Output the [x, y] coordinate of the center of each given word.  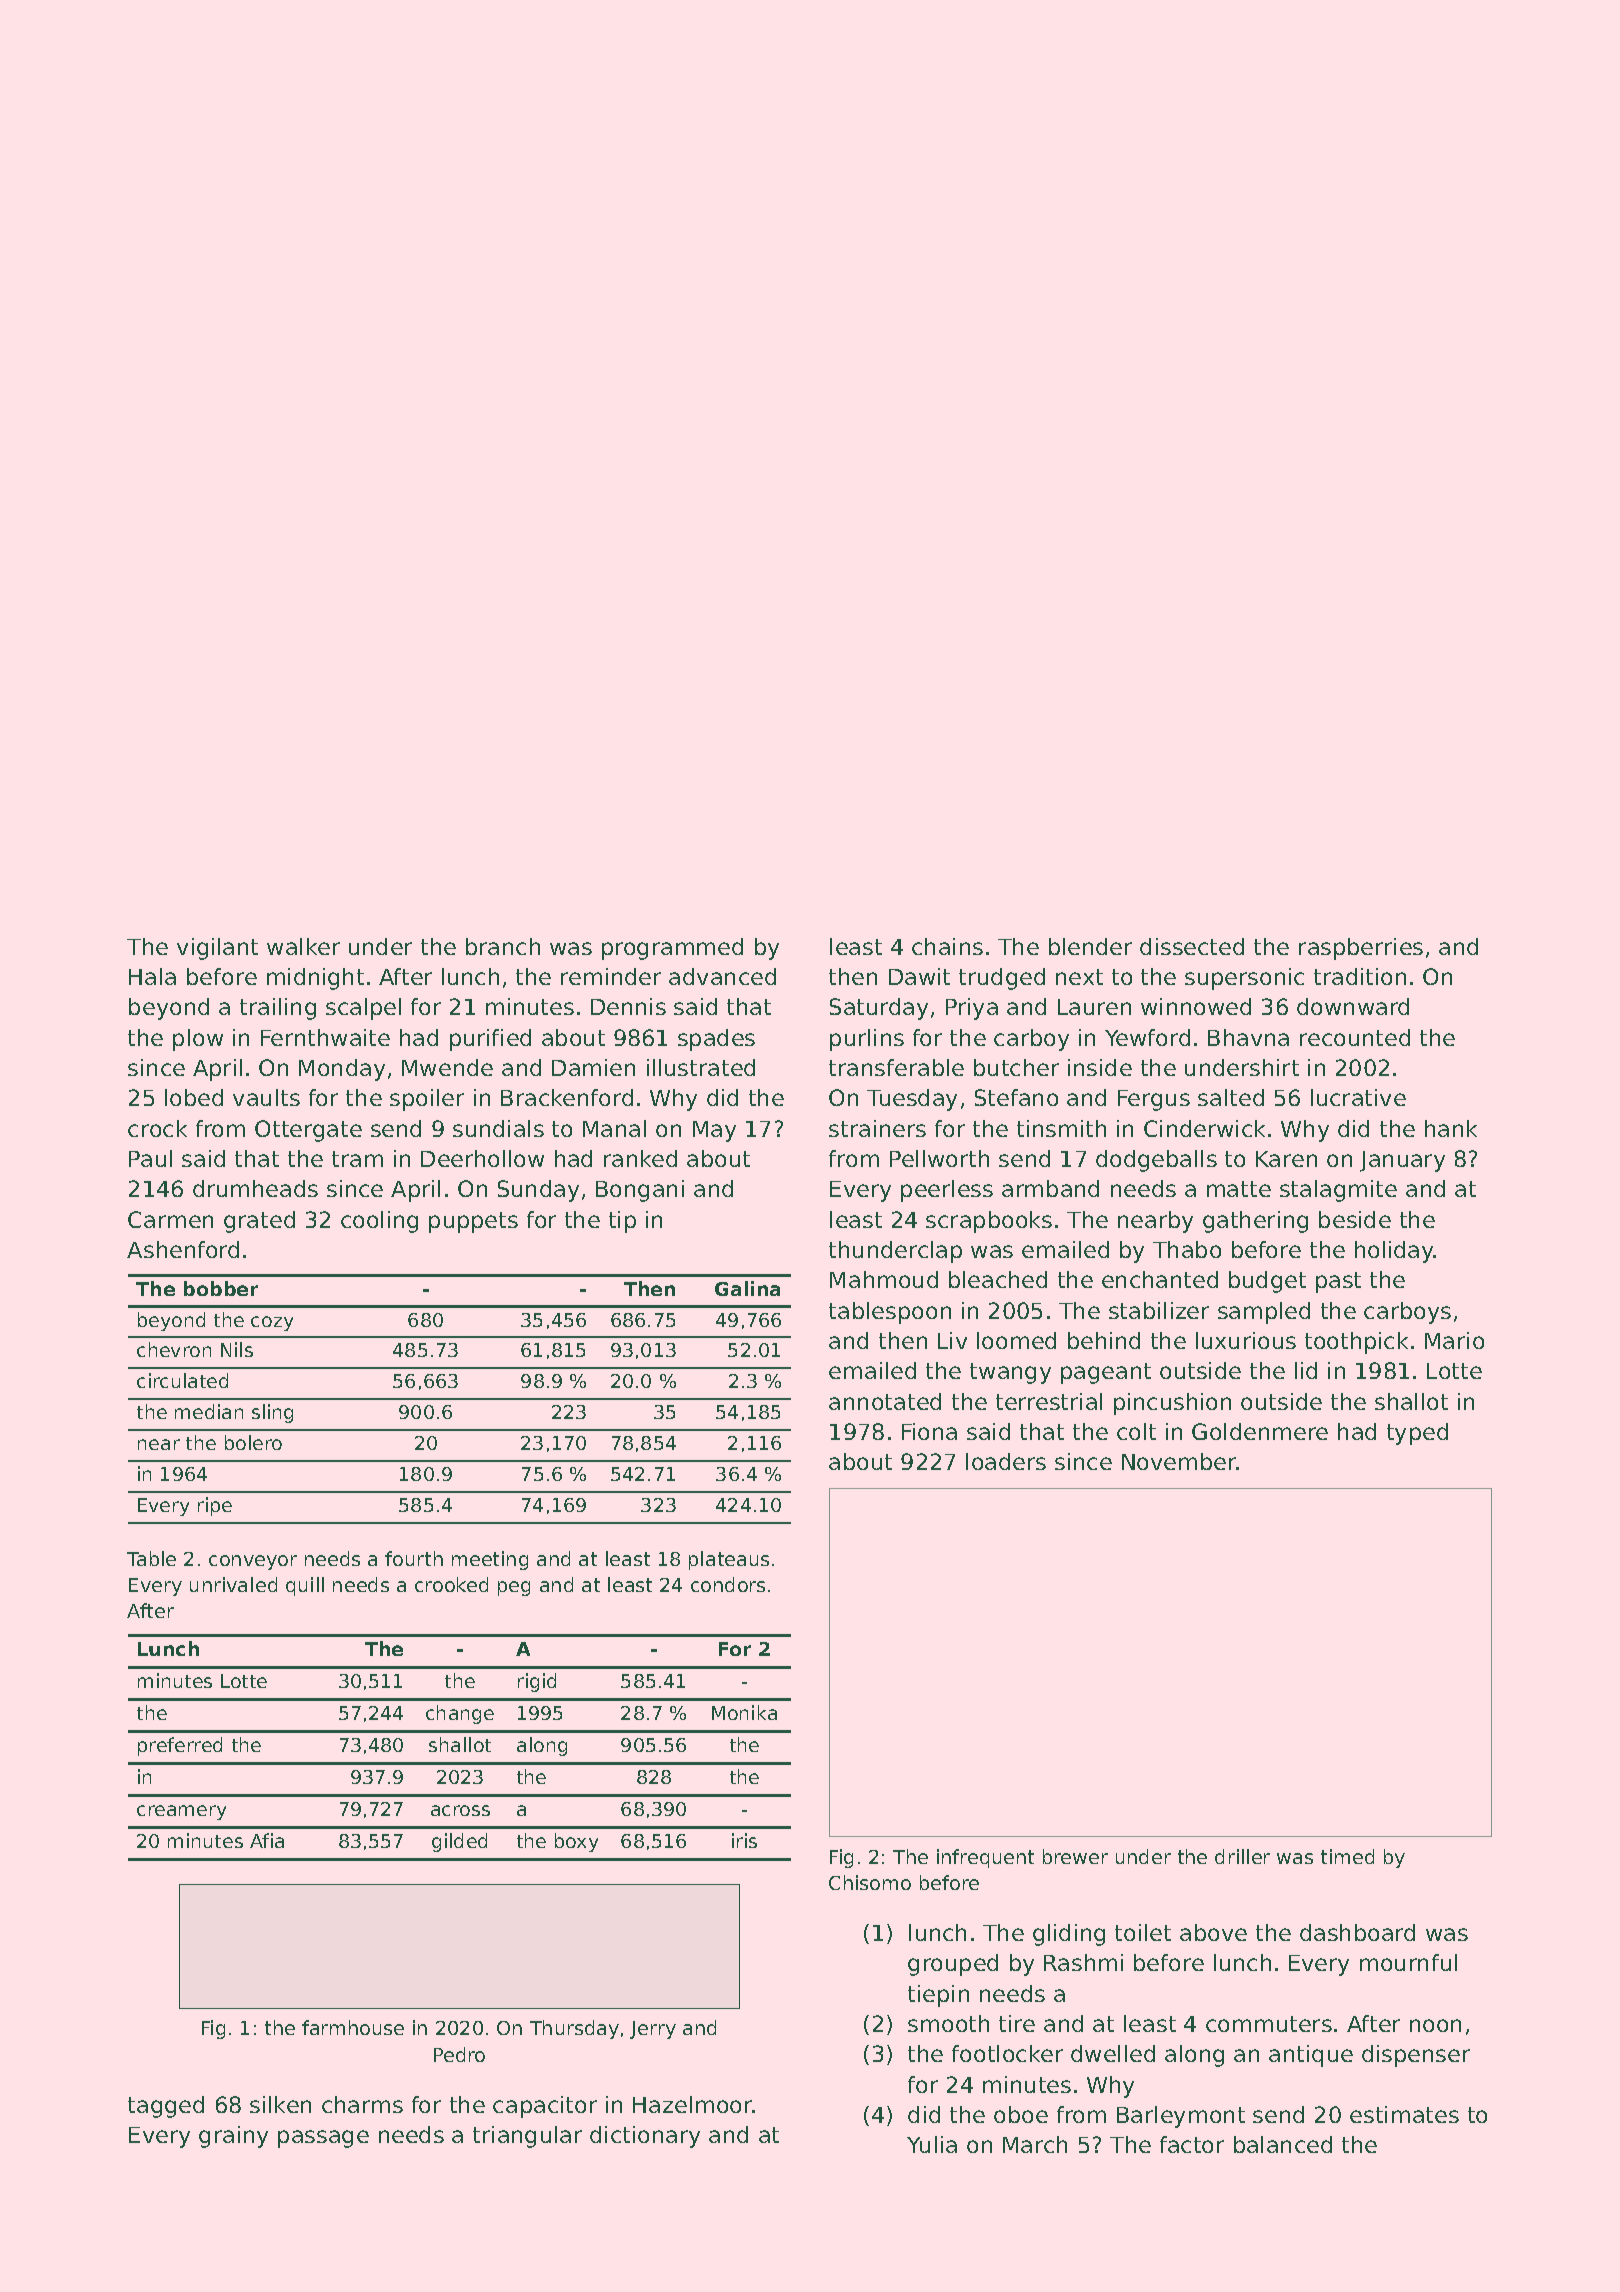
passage [323, 2139]
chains [947, 946]
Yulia [932, 2144]
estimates [1404, 2114]
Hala [152, 976]
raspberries [1361, 949]
